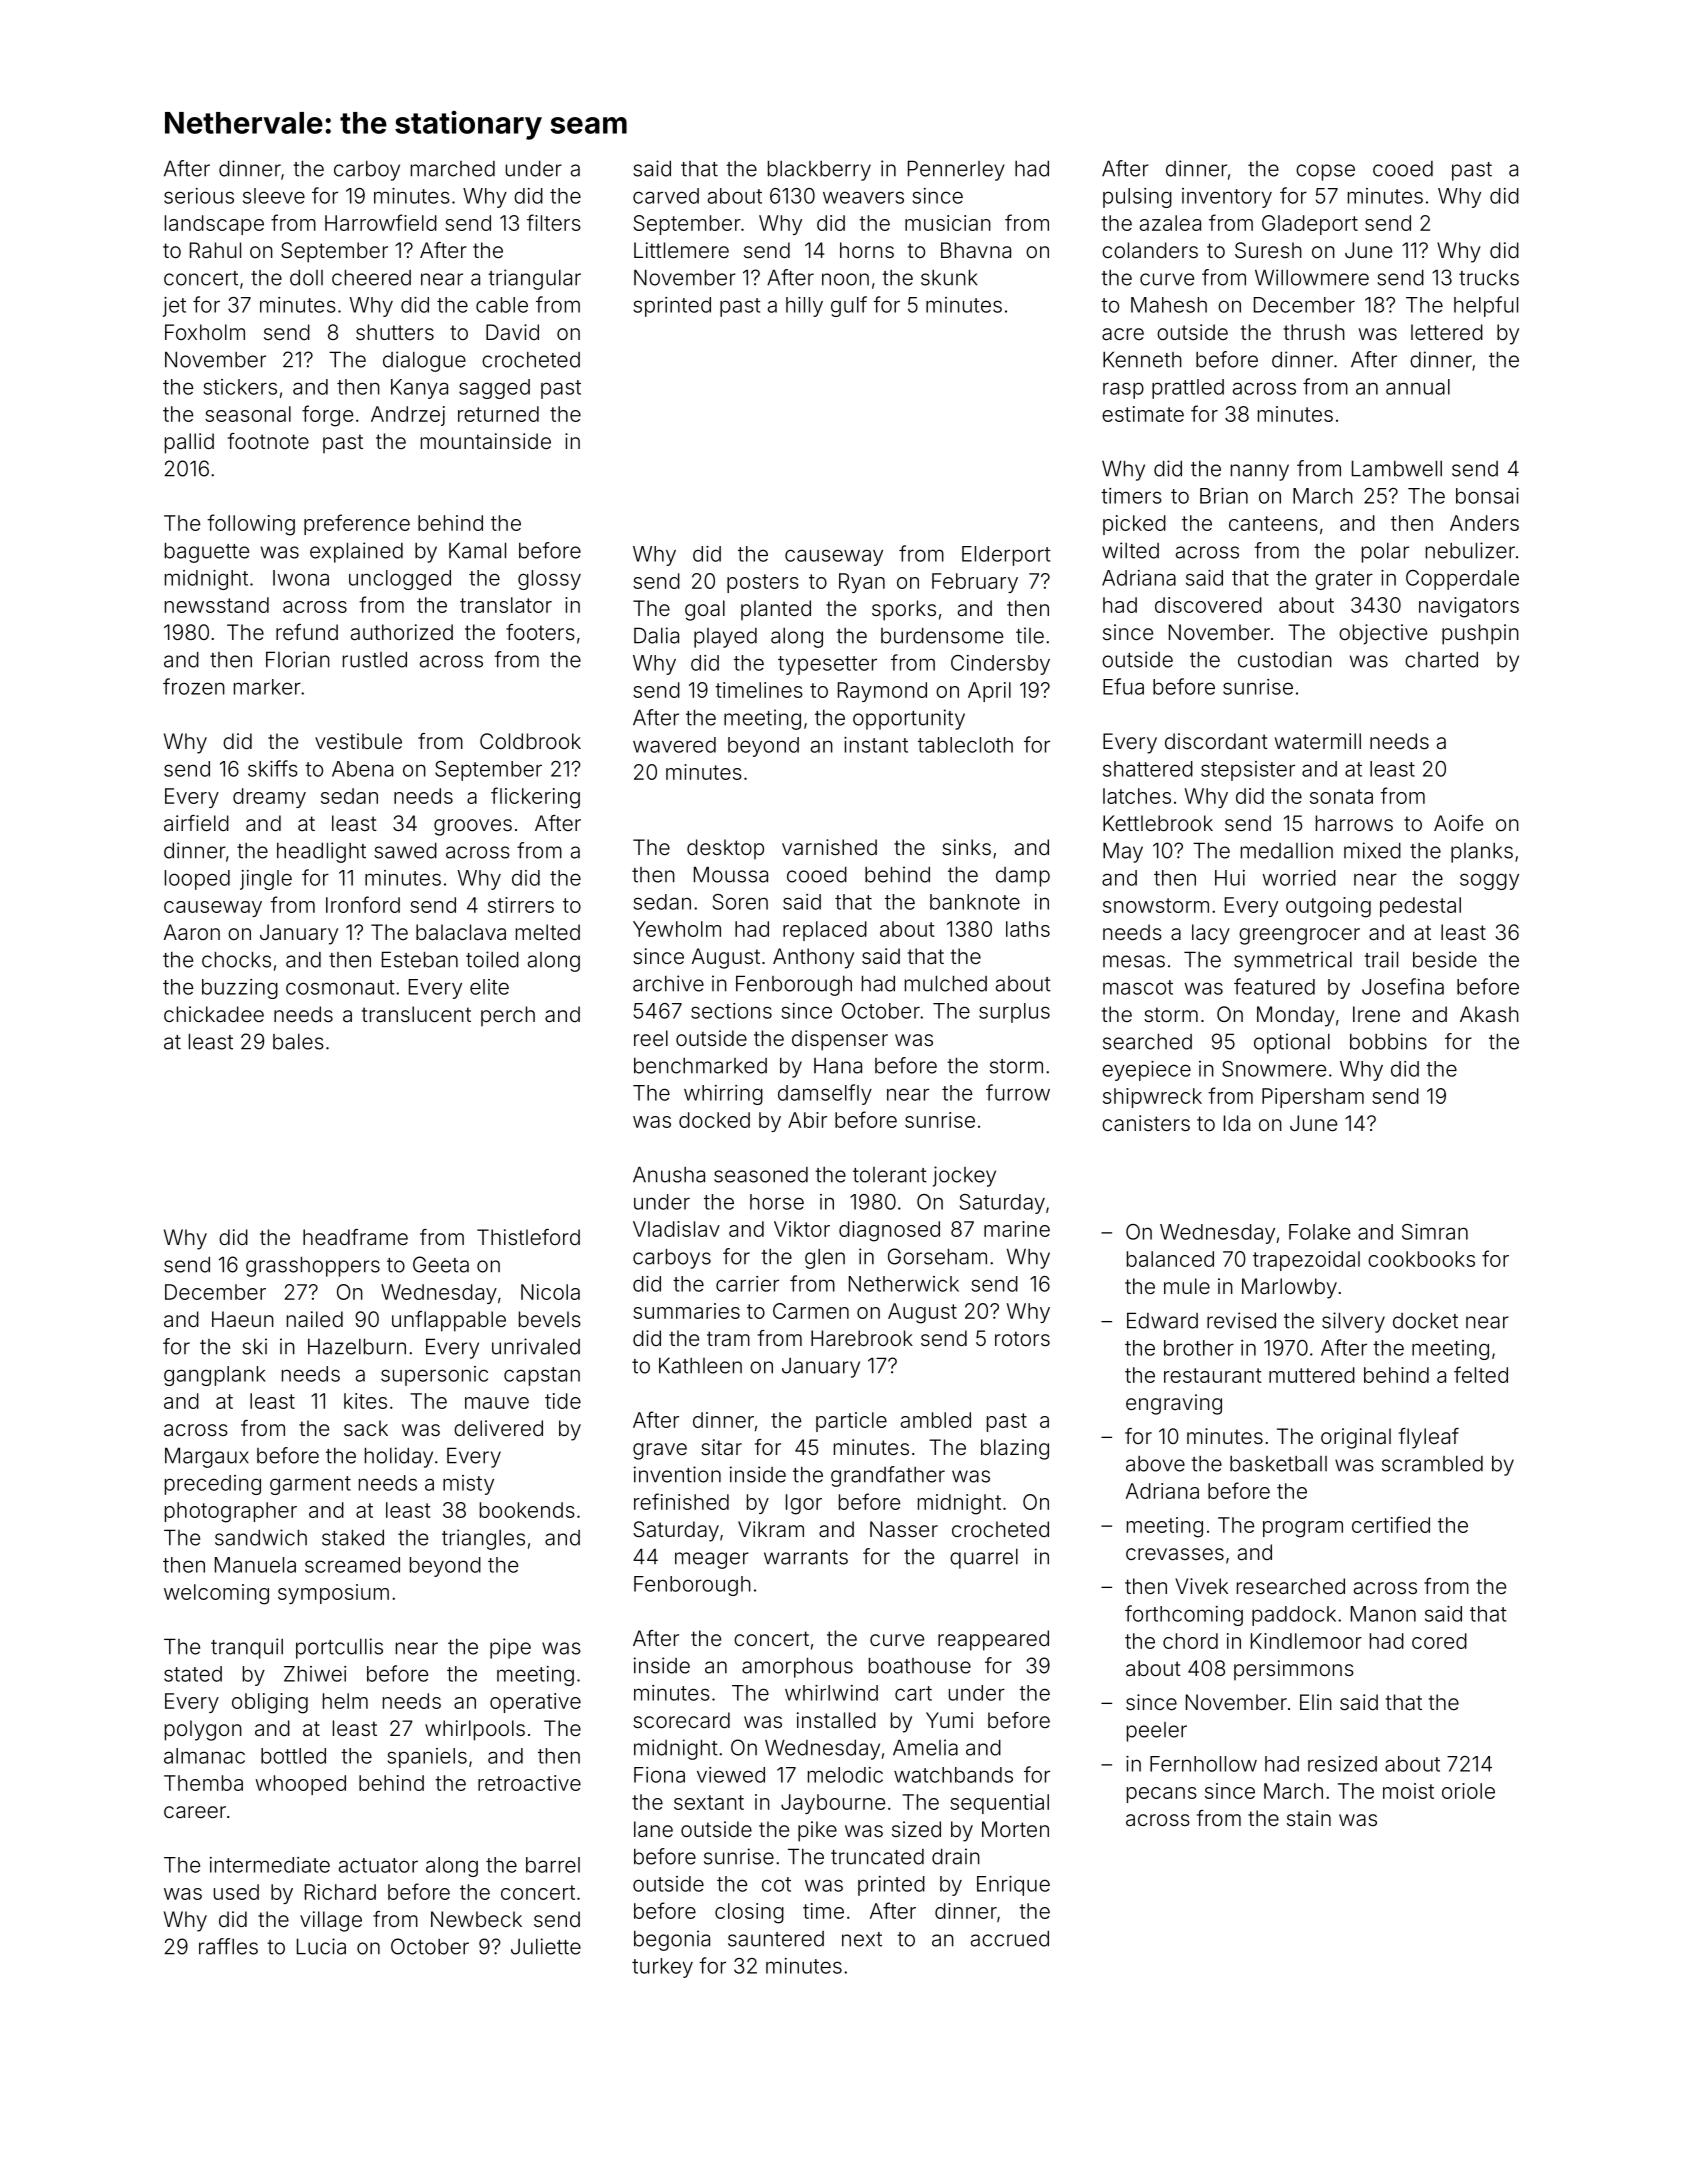 The height and width of the page is (2178, 1683). I want to click on returned, so click(498, 414).
